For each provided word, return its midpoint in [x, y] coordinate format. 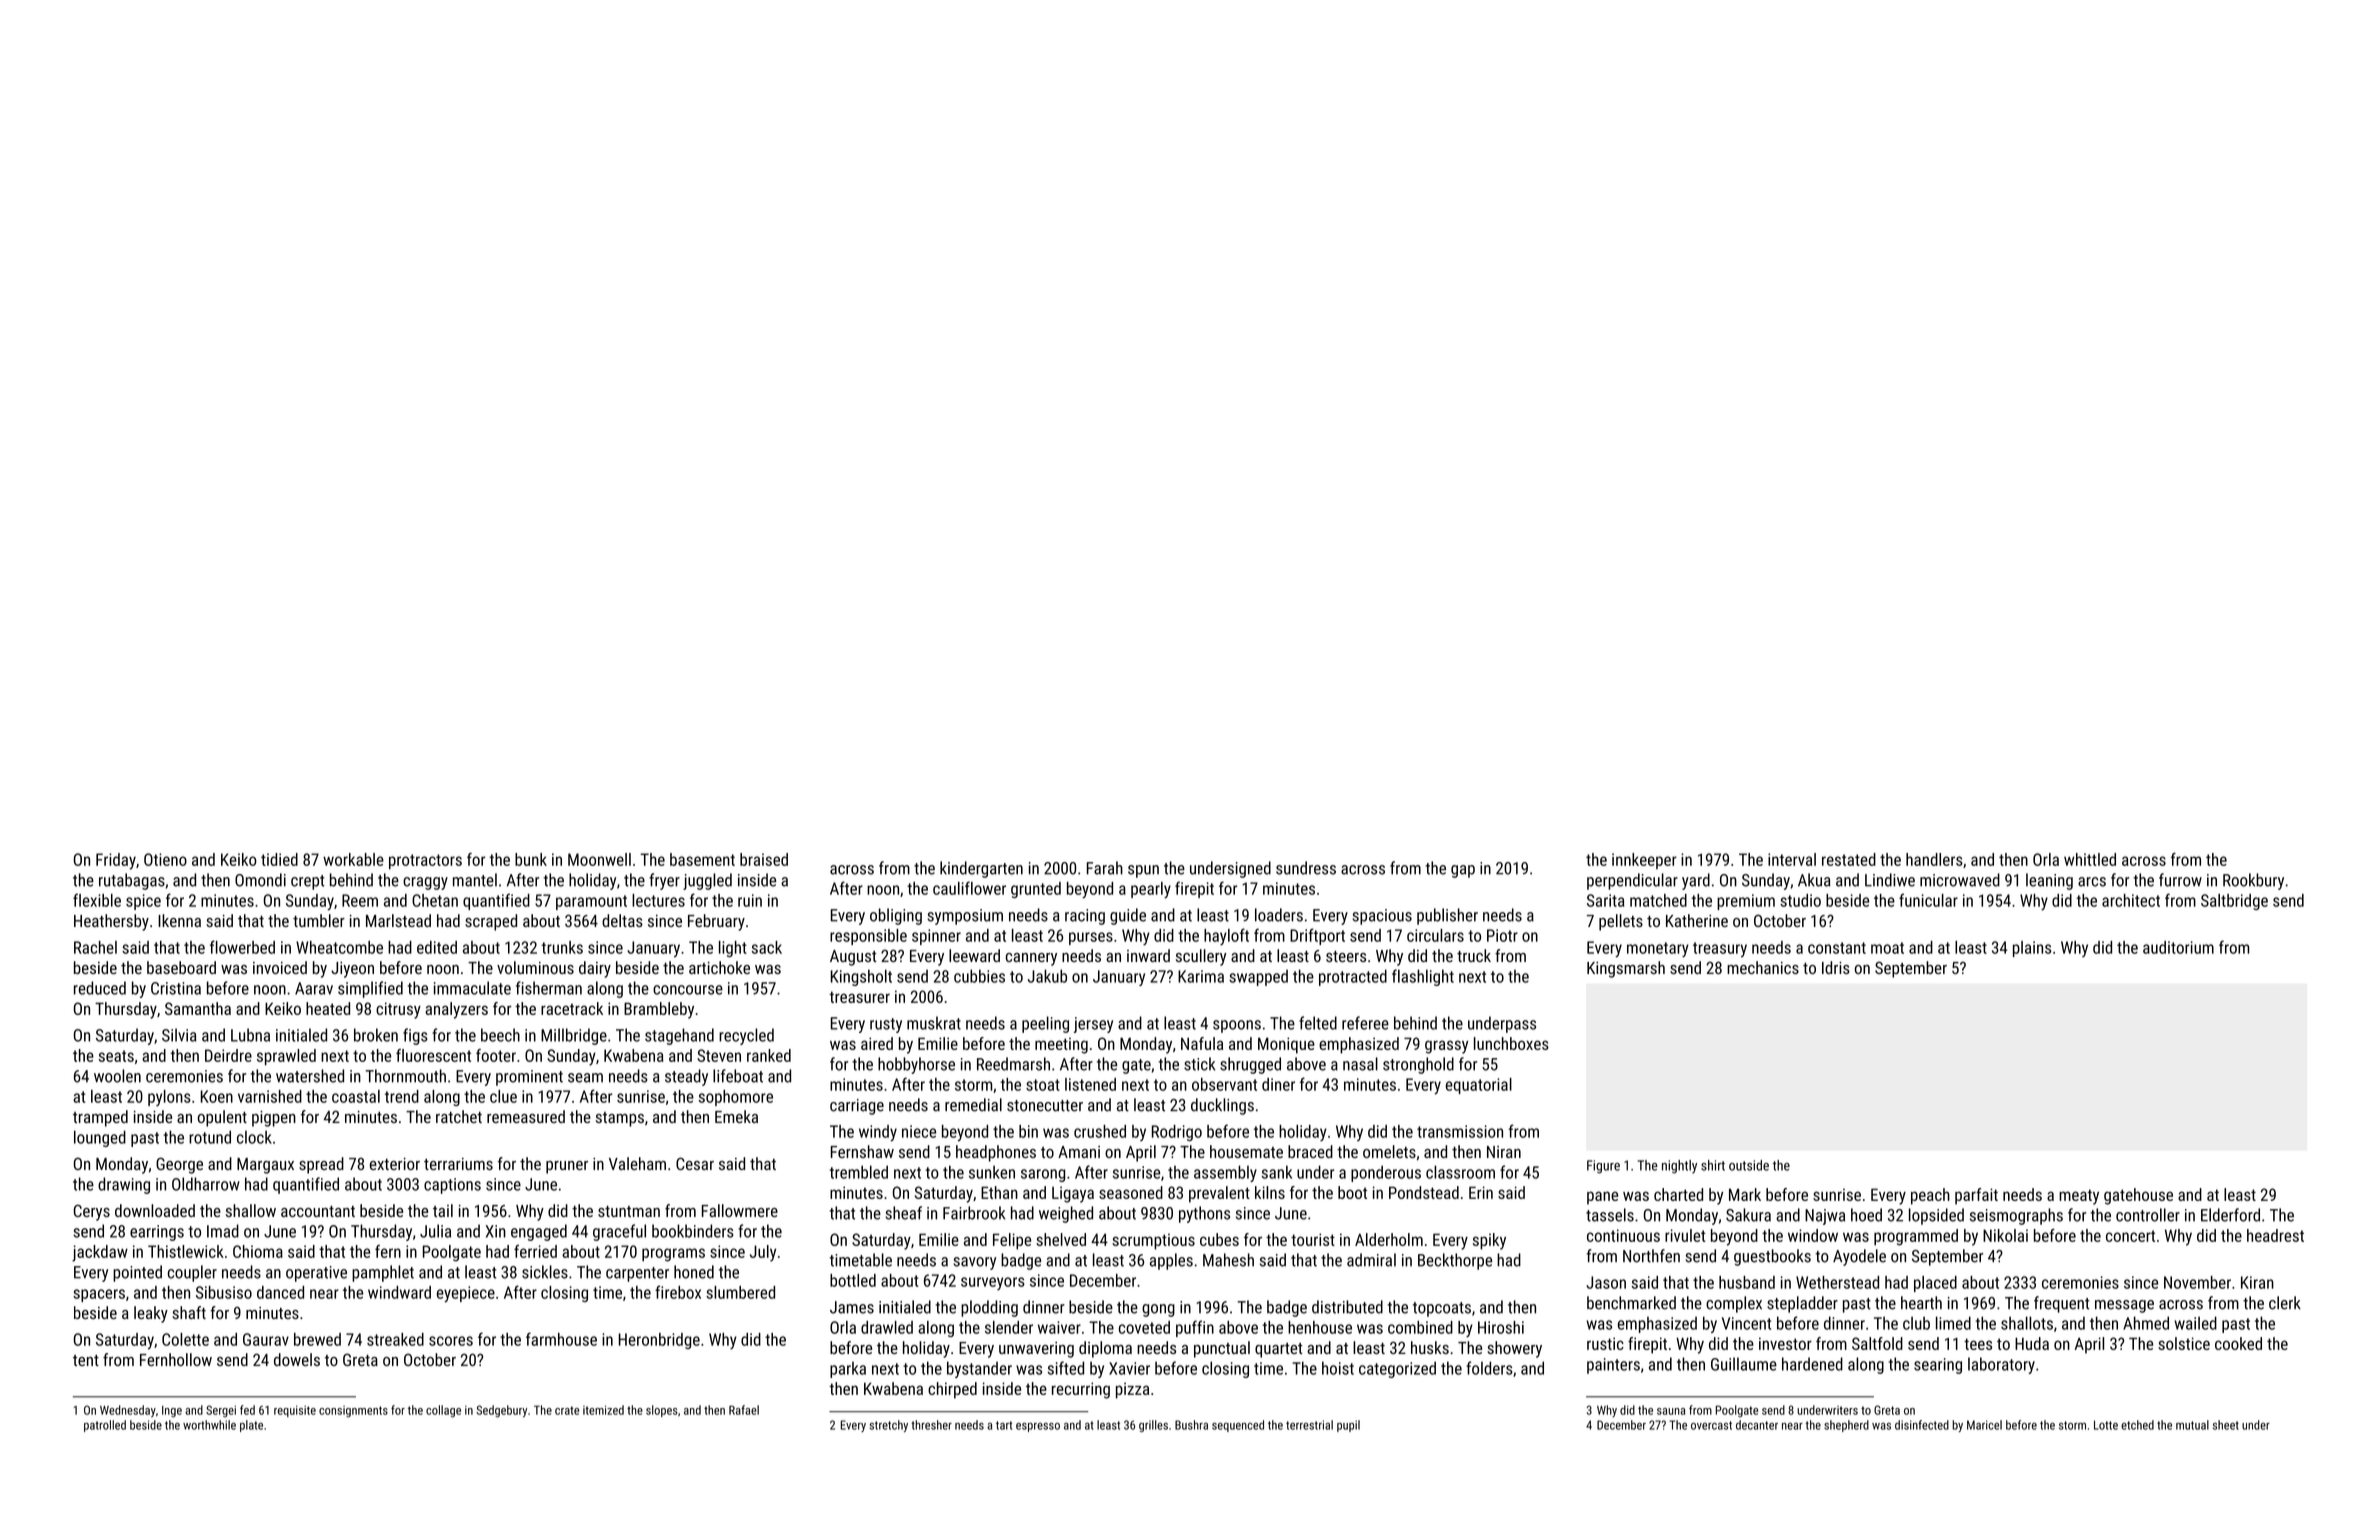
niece [919, 1131]
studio [1800, 900]
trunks [562, 947]
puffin [1195, 1328]
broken [376, 1035]
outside [1749, 1165]
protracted [1353, 977]
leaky [151, 1314]
